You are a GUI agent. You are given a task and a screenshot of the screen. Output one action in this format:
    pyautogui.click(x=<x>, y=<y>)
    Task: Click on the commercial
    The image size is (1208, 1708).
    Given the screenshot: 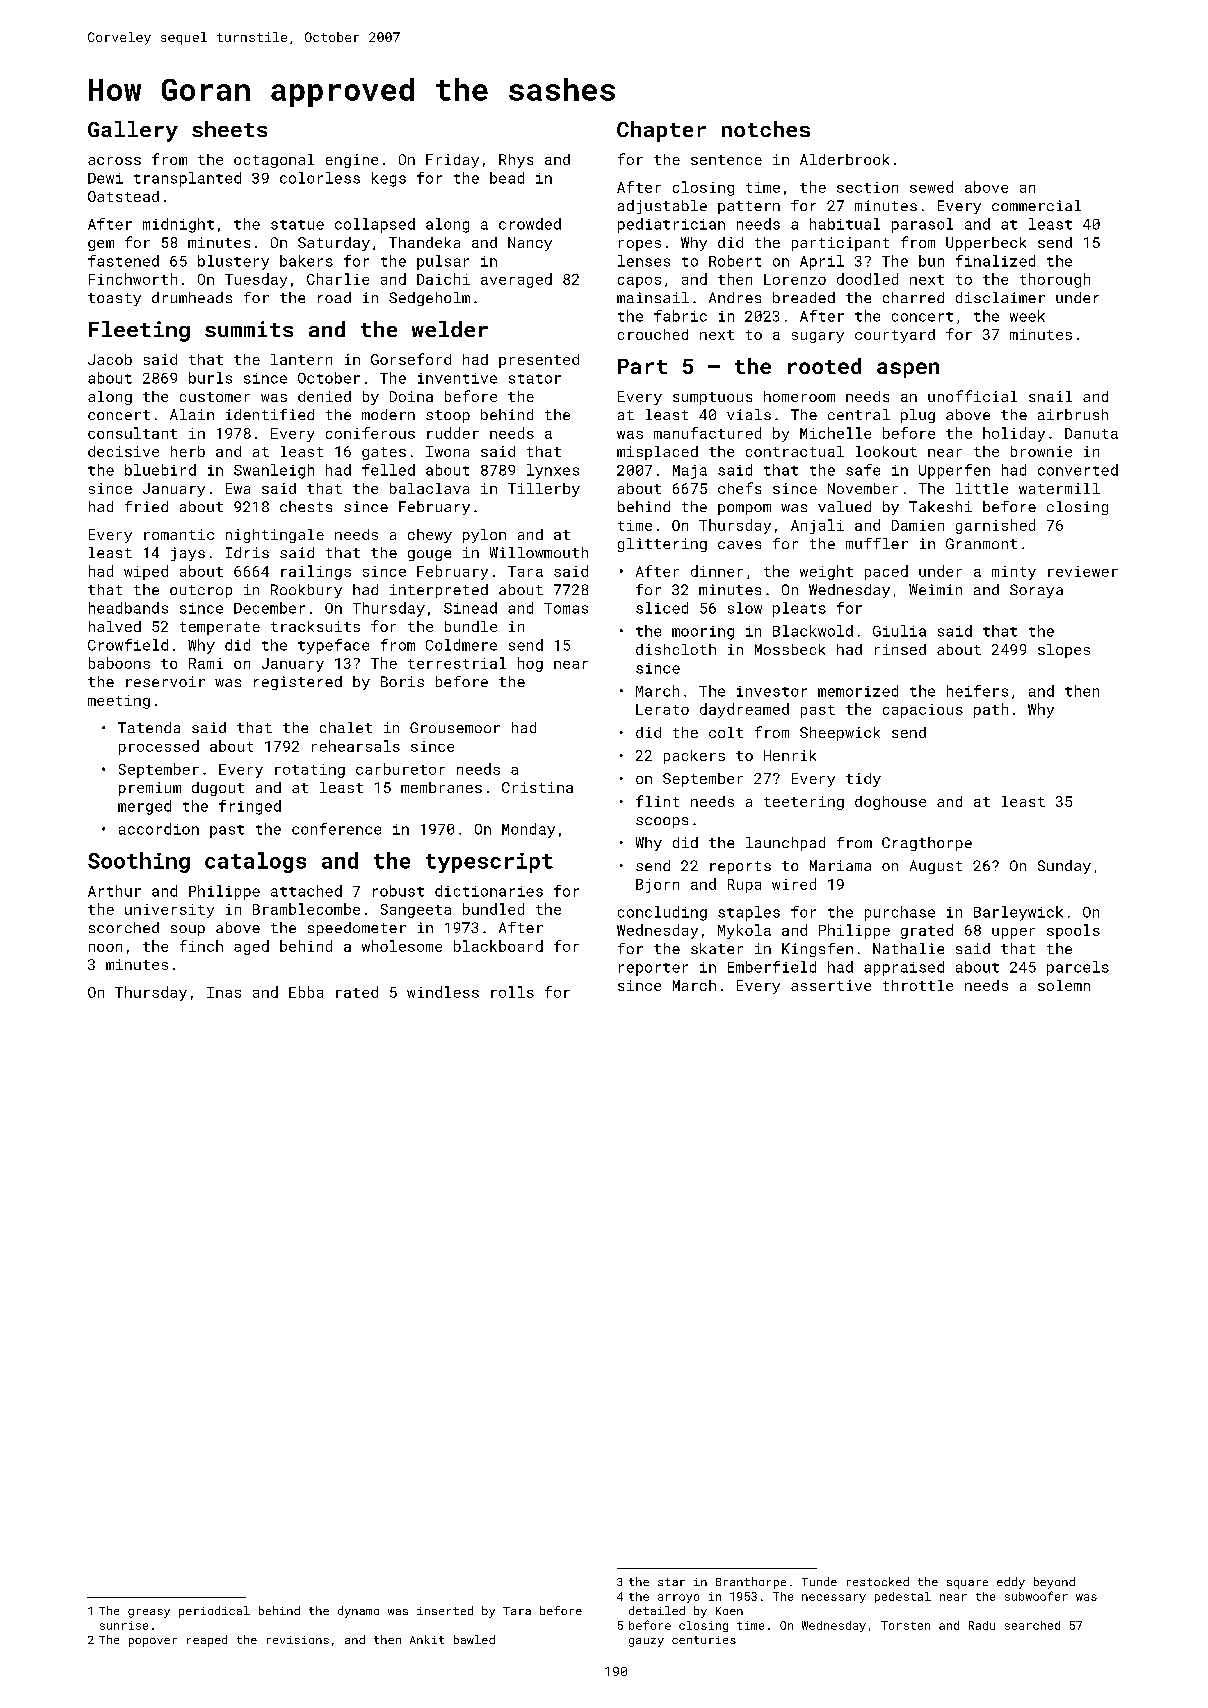 What is the action you would take?
    pyautogui.click(x=1036, y=205)
